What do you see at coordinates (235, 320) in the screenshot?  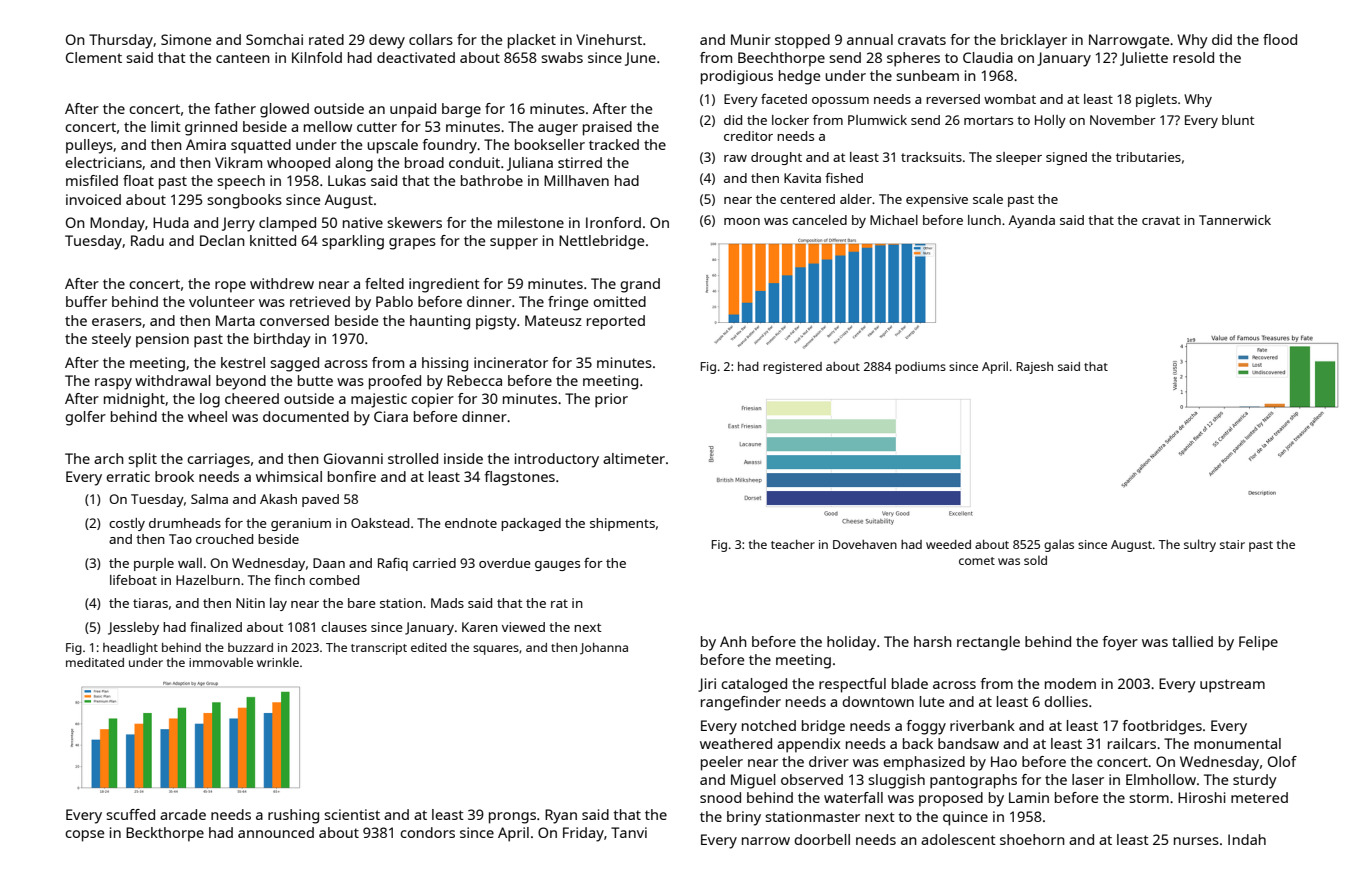 I see `Marta` at bounding box center [235, 320].
